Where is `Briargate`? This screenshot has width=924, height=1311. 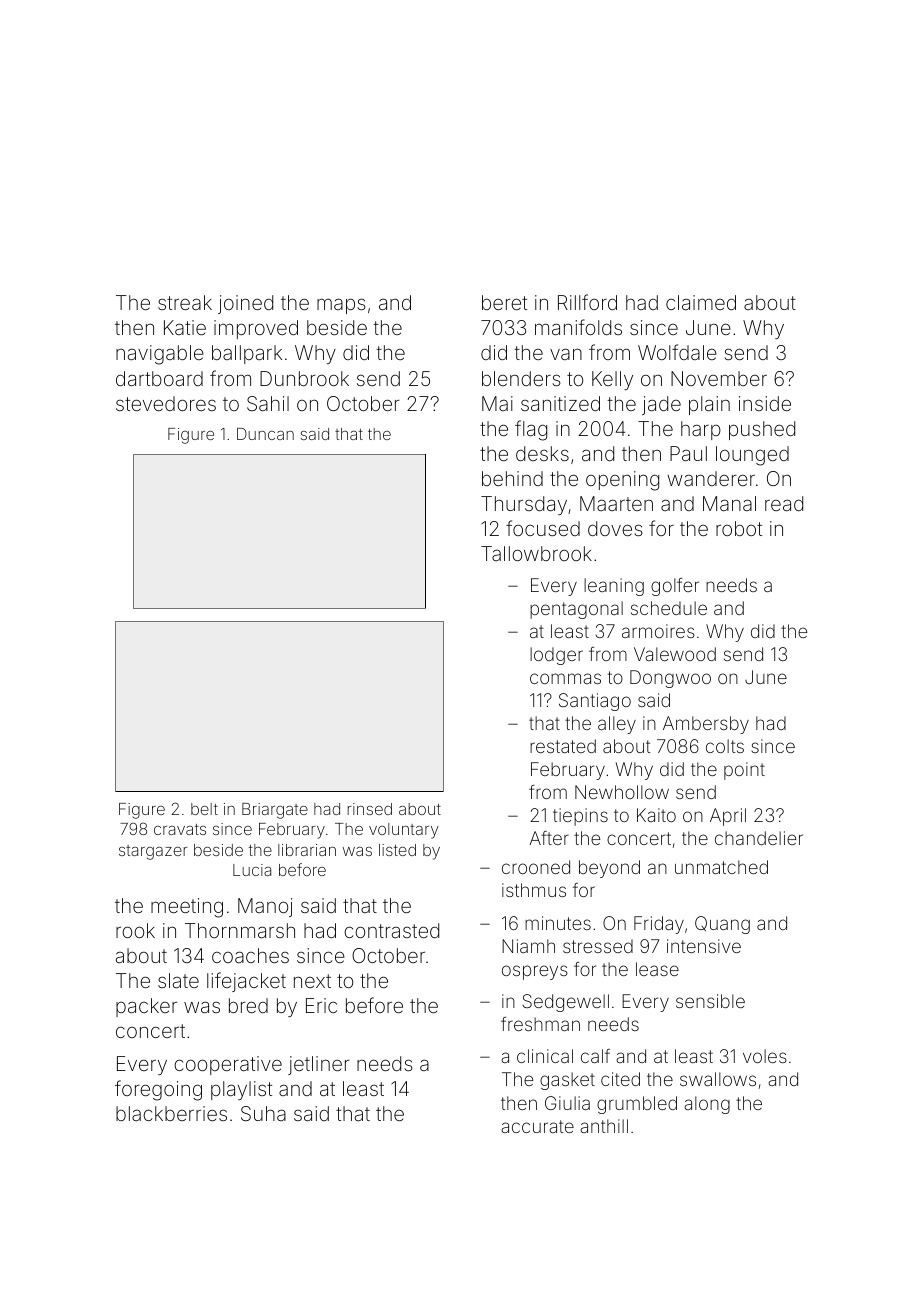
Briargate is located at coordinates (275, 811).
